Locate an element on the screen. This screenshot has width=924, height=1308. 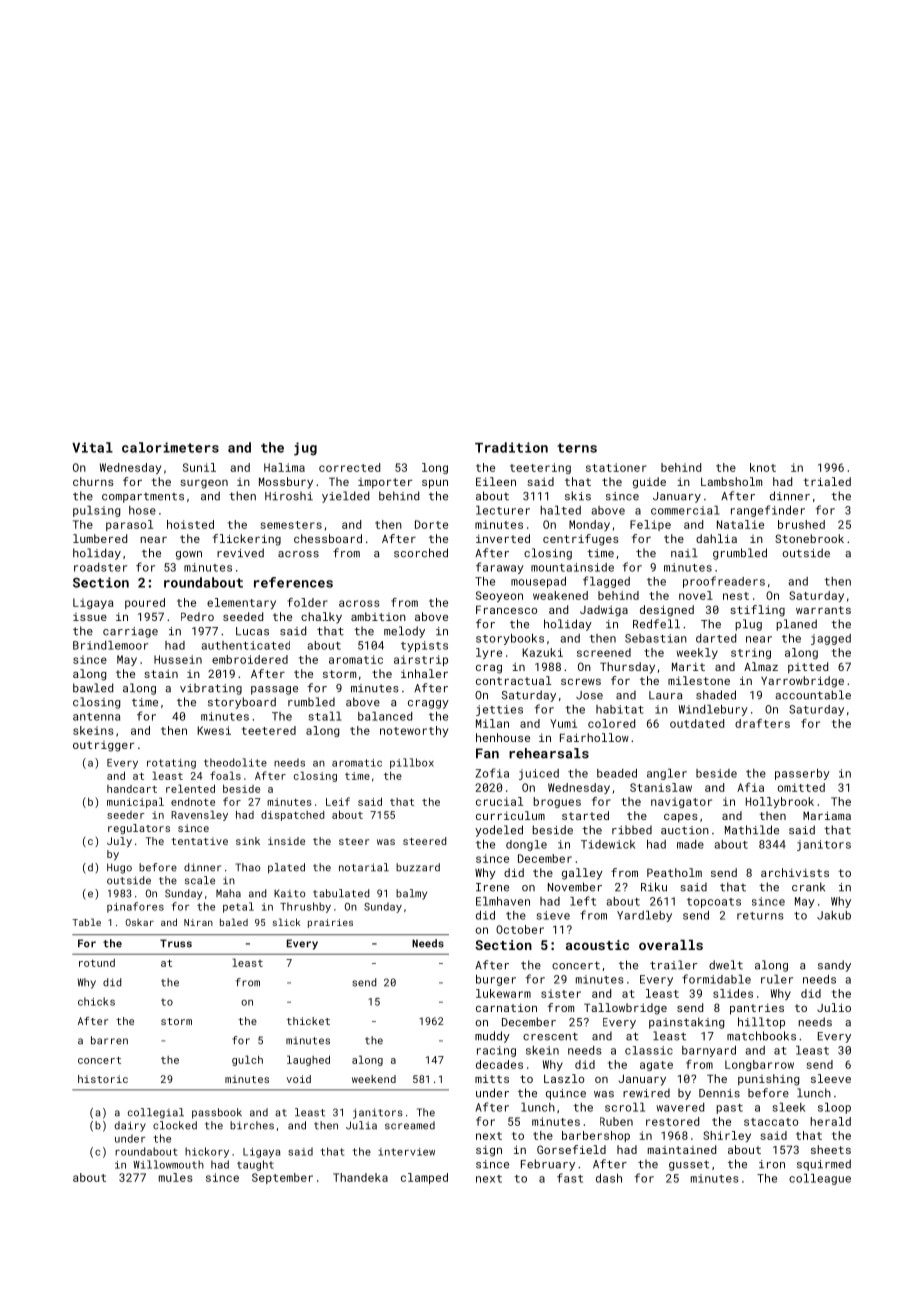
Natalie is located at coordinates (740, 524).
